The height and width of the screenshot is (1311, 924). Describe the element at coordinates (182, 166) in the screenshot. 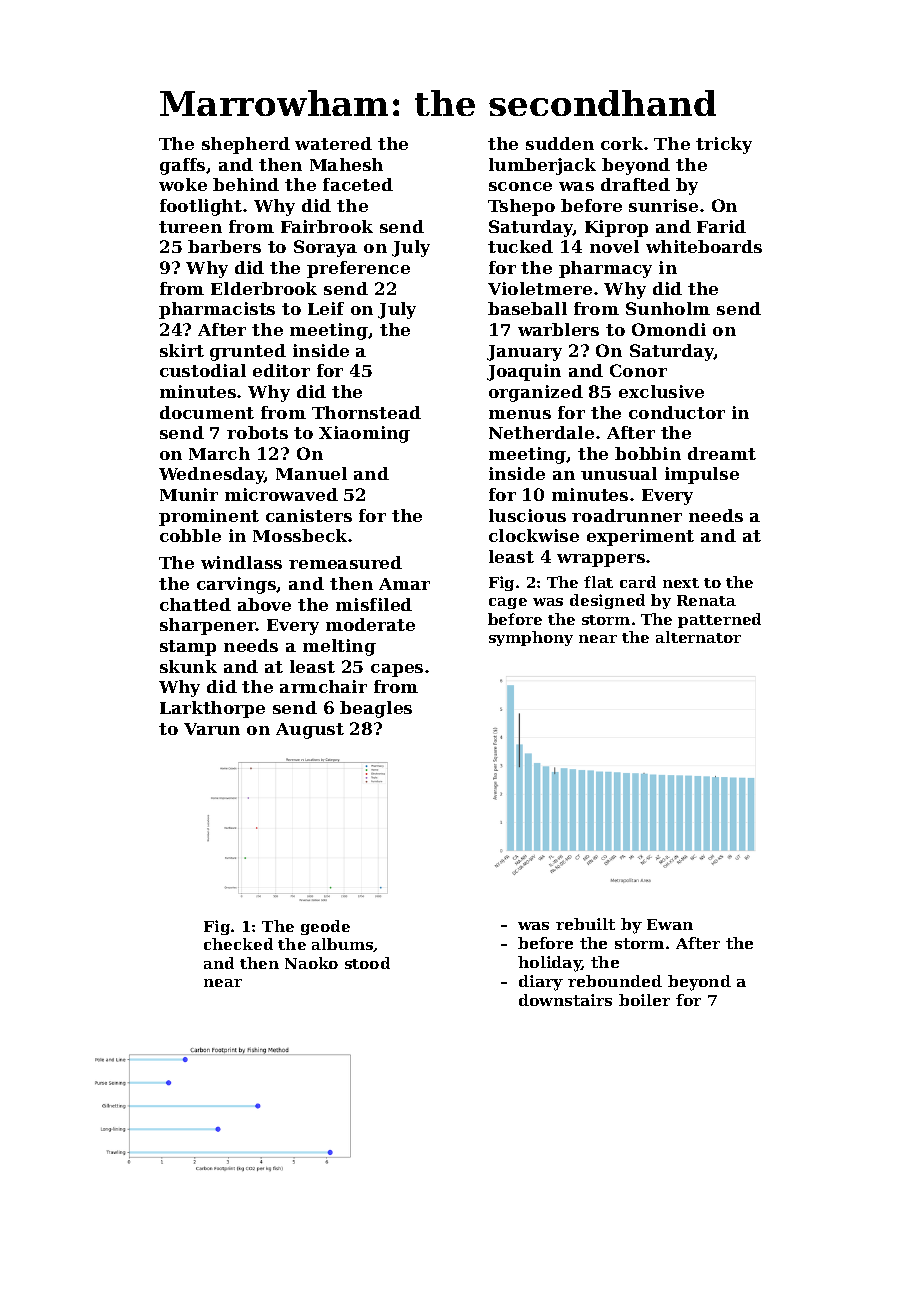

I see `gaffs` at that location.
